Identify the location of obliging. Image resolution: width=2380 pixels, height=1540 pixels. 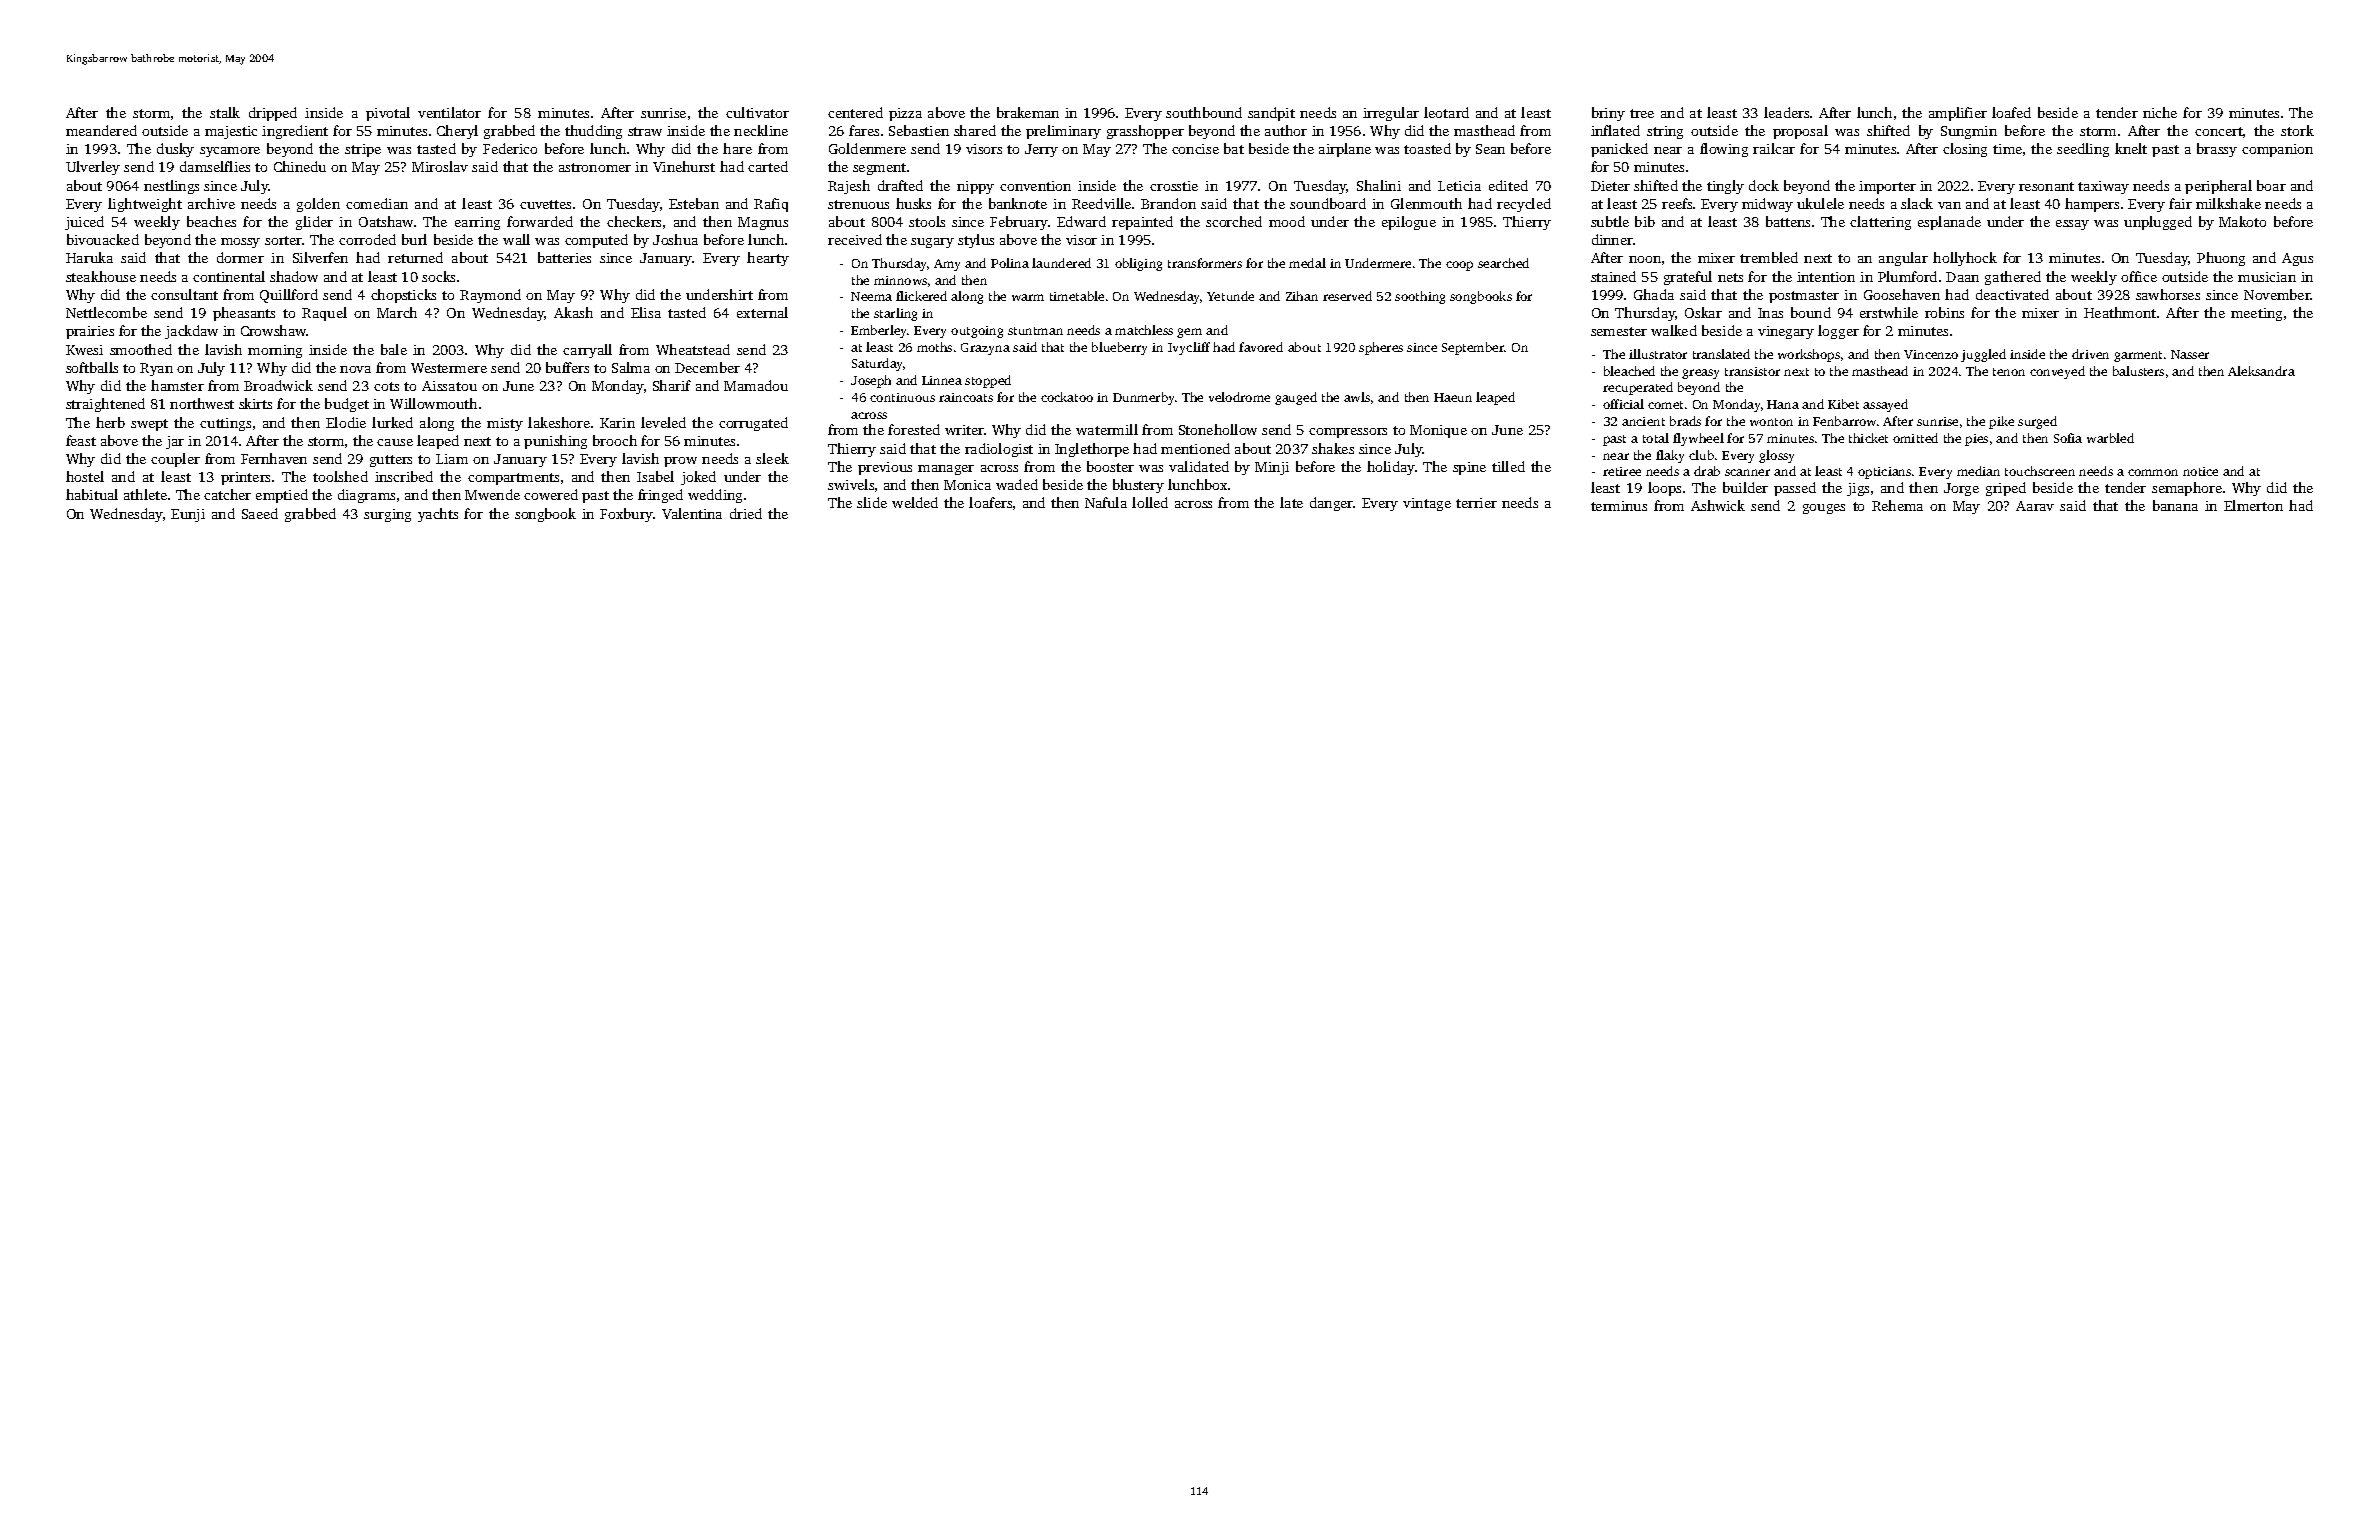
(1138, 264).
